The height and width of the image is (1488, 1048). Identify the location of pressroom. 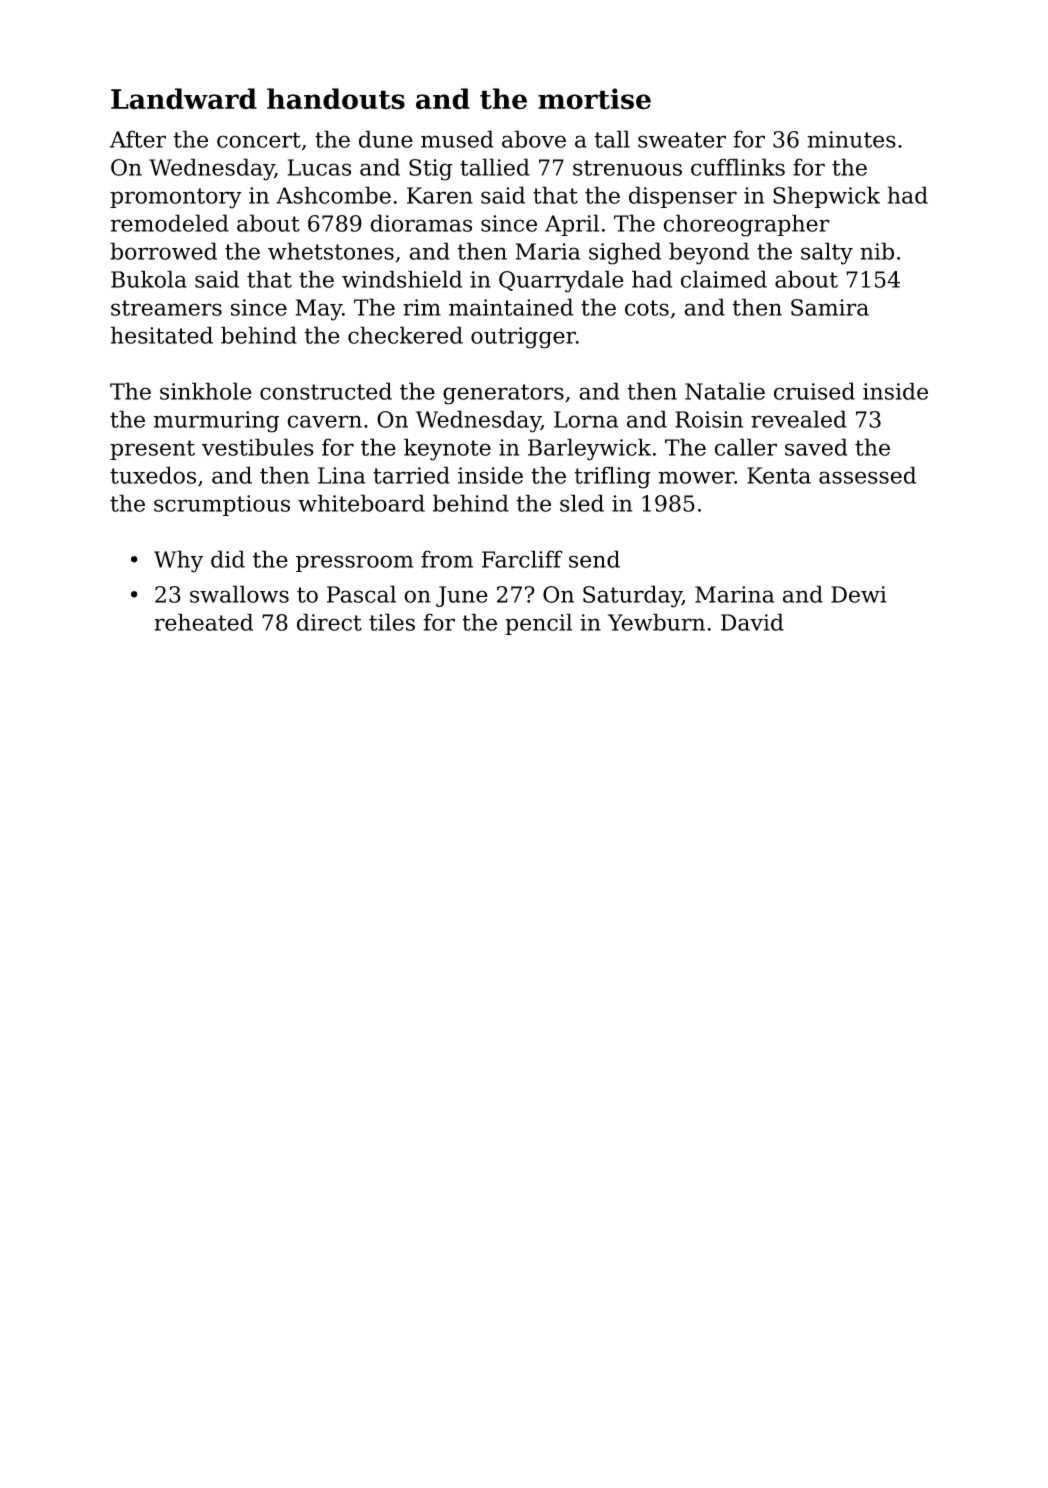
(354, 563).
